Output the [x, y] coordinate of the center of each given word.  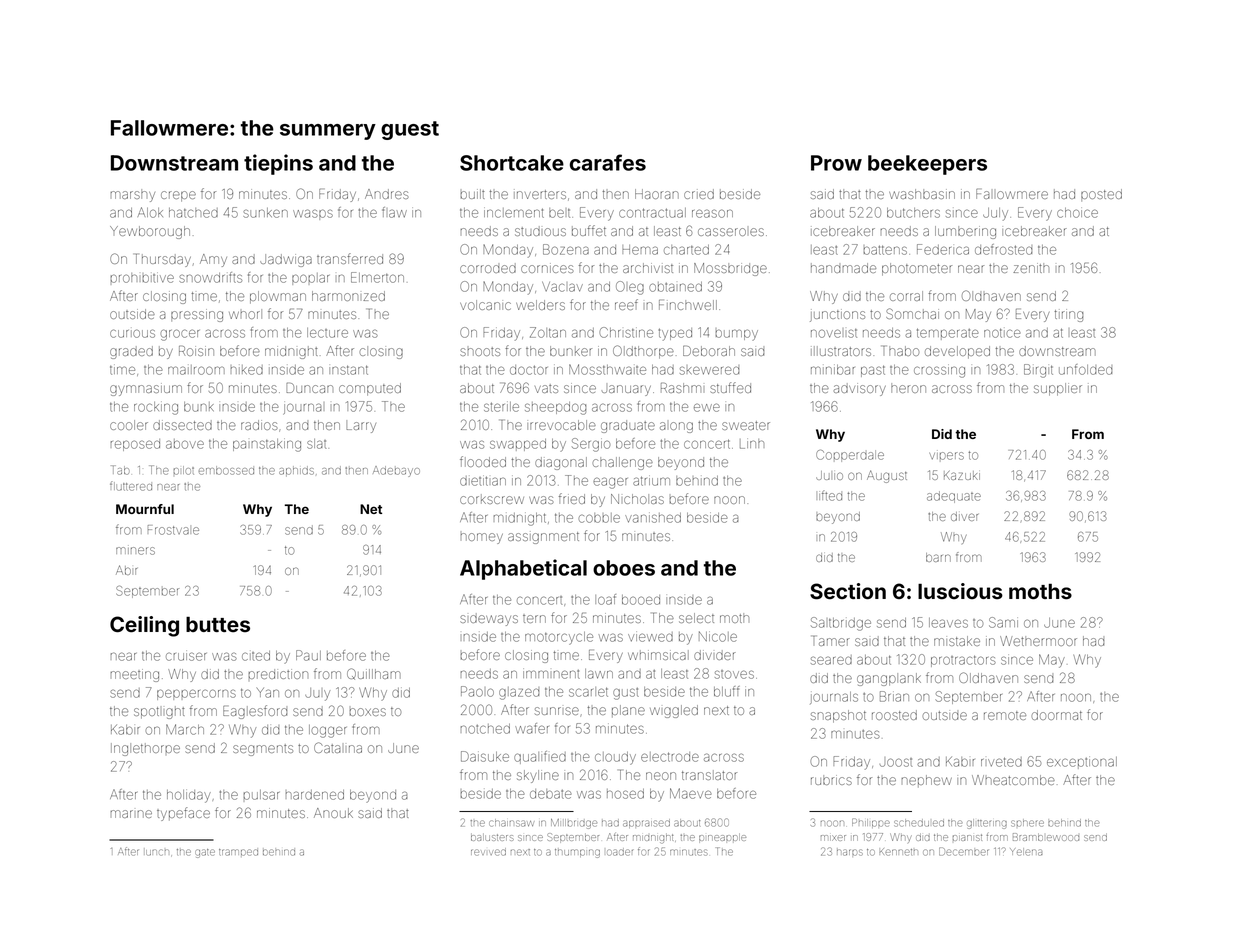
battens [885, 250]
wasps [313, 214]
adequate [954, 497]
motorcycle [559, 638]
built [472, 194]
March [185, 729]
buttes [218, 625]
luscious [960, 591]
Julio [829, 475]
